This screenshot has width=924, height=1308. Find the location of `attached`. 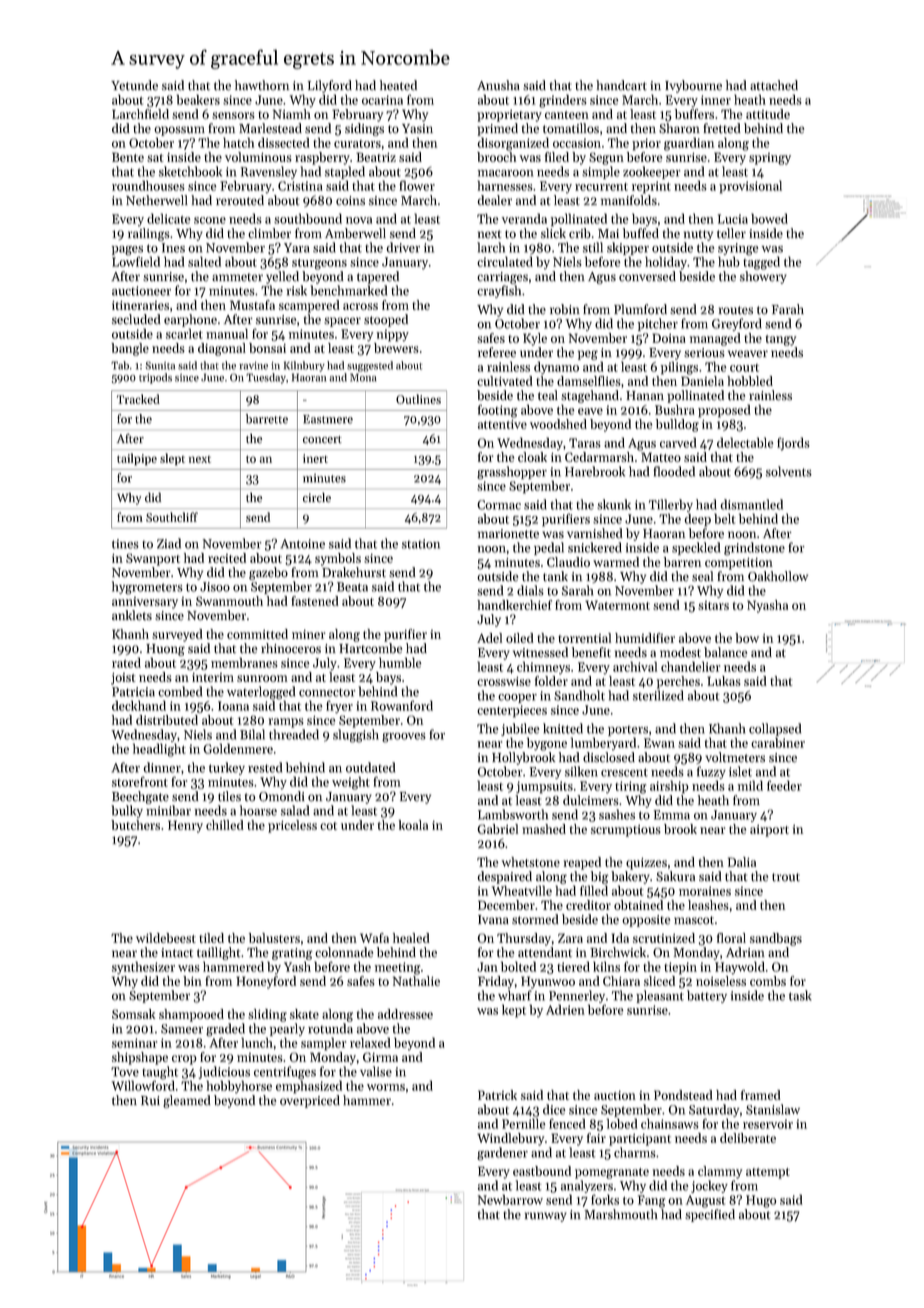

attached is located at coordinates (774, 85).
